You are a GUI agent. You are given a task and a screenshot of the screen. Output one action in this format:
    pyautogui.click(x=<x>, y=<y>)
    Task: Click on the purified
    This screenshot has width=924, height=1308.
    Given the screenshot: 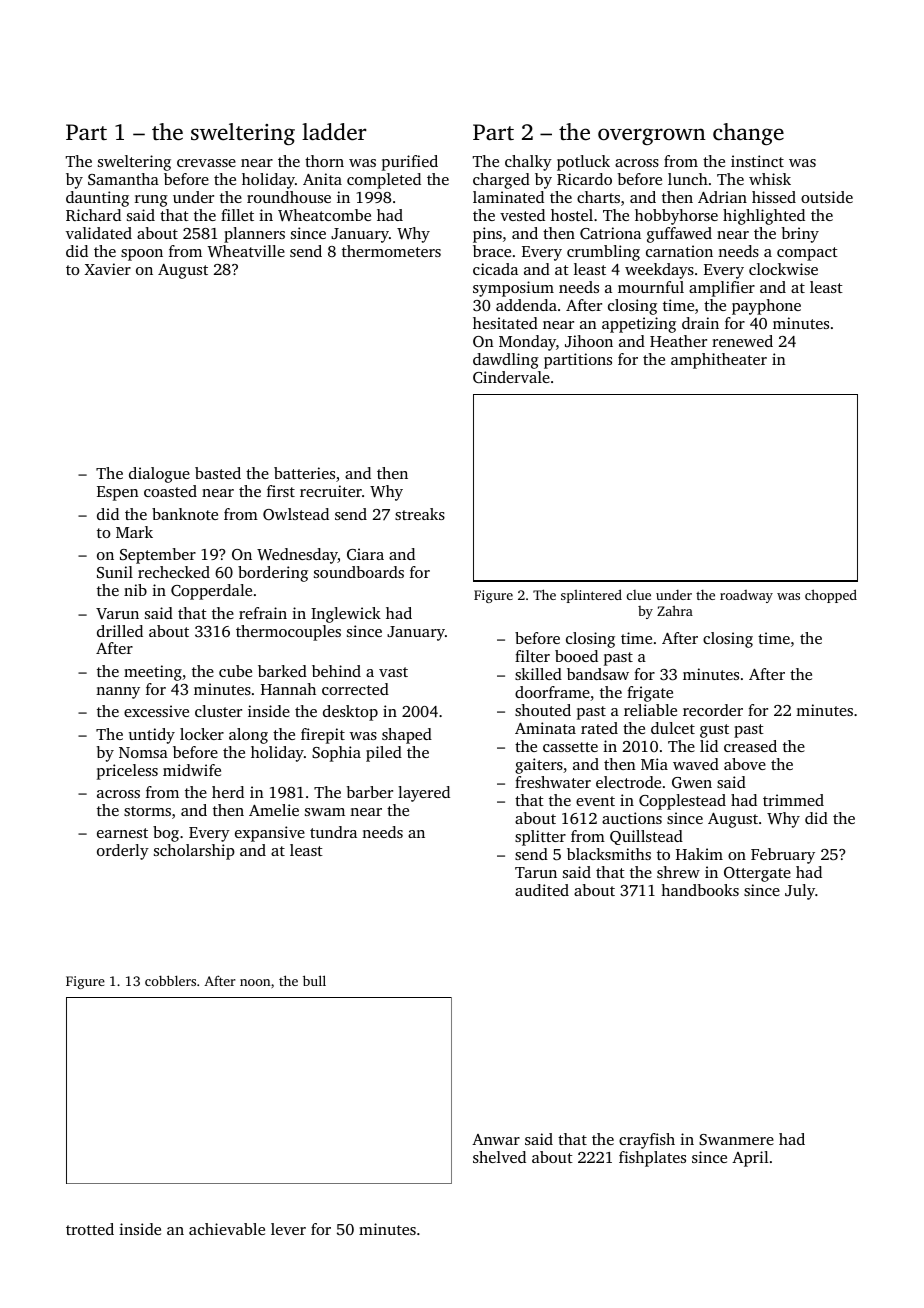 What is the action you would take?
    pyautogui.click(x=410, y=163)
